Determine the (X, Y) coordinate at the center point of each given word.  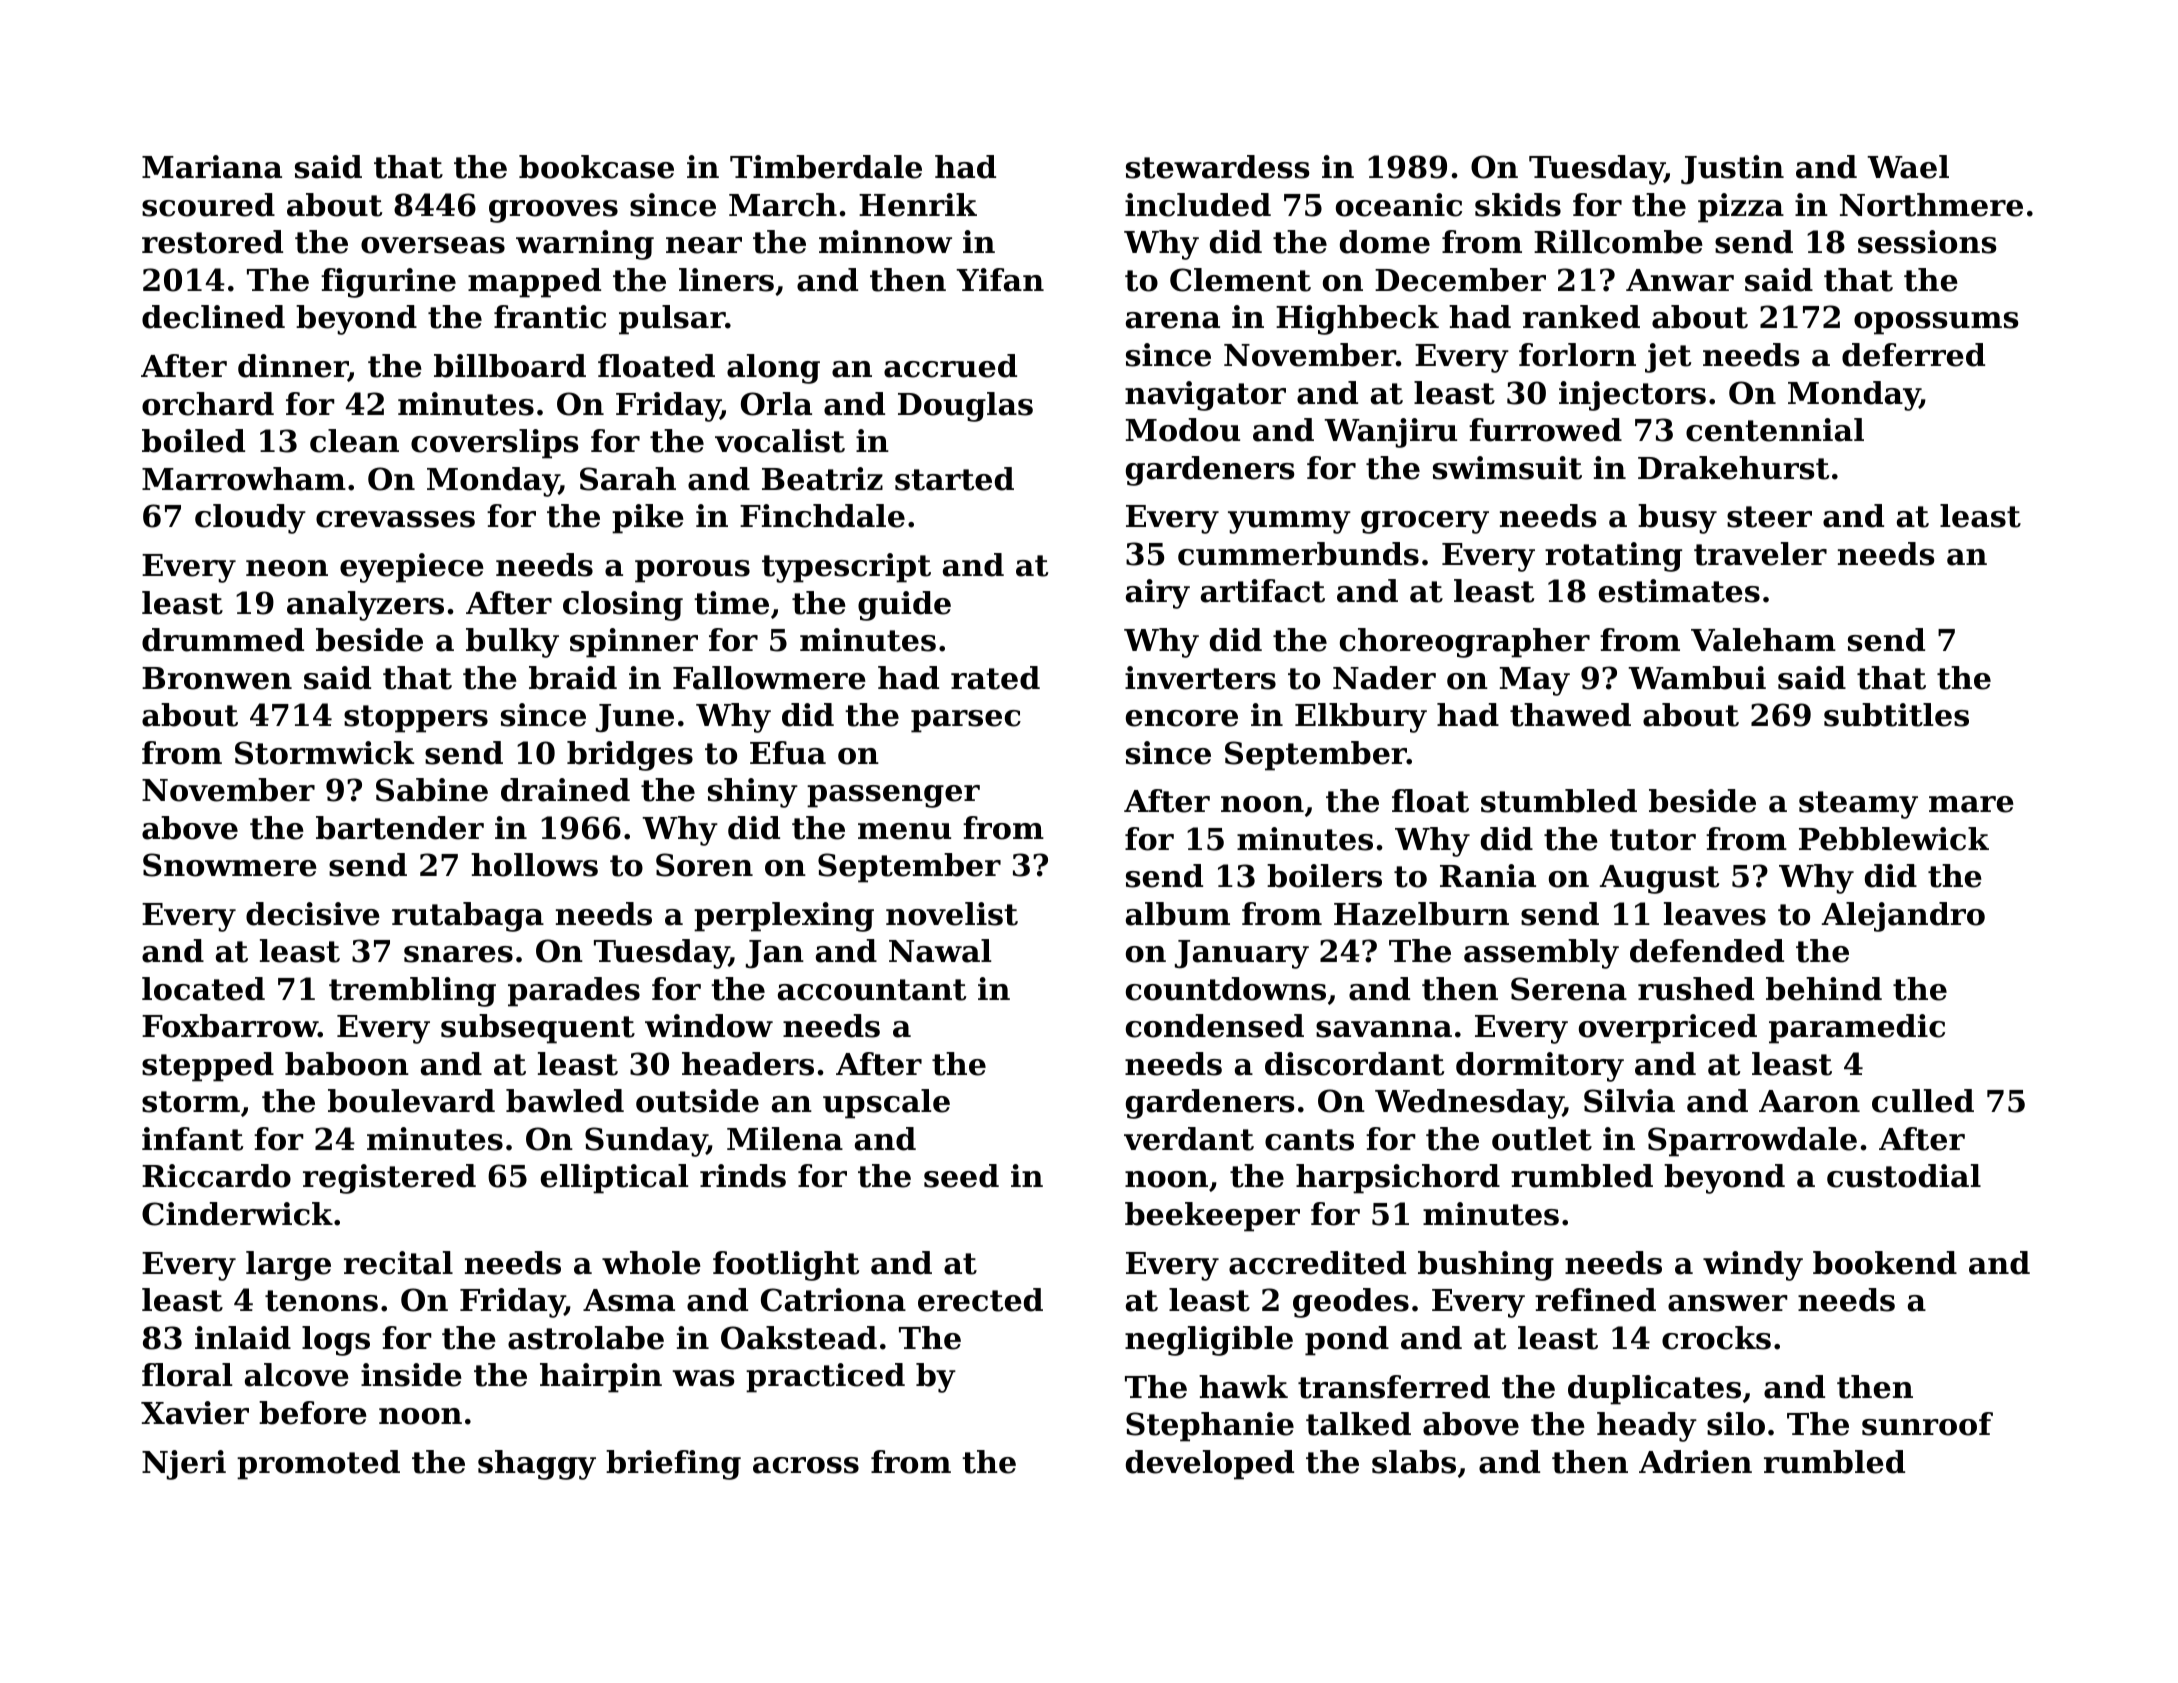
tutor (1653, 840)
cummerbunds (1298, 554)
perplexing (784, 917)
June (635, 718)
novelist (952, 914)
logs (336, 1341)
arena (1173, 320)
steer (1769, 517)
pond (1347, 1341)
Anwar (1680, 280)
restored (212, 242)
